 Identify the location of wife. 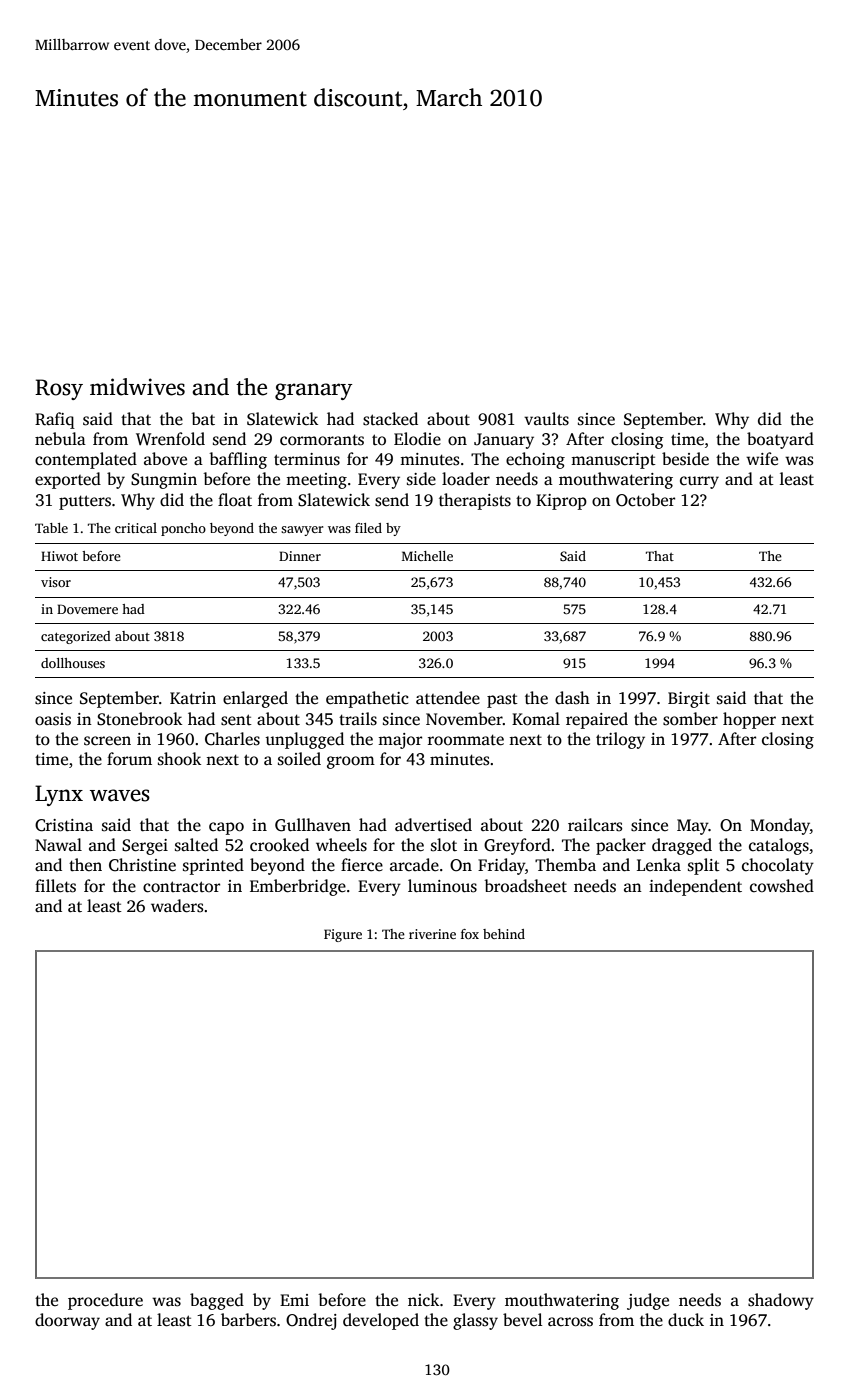
(762, 458).
